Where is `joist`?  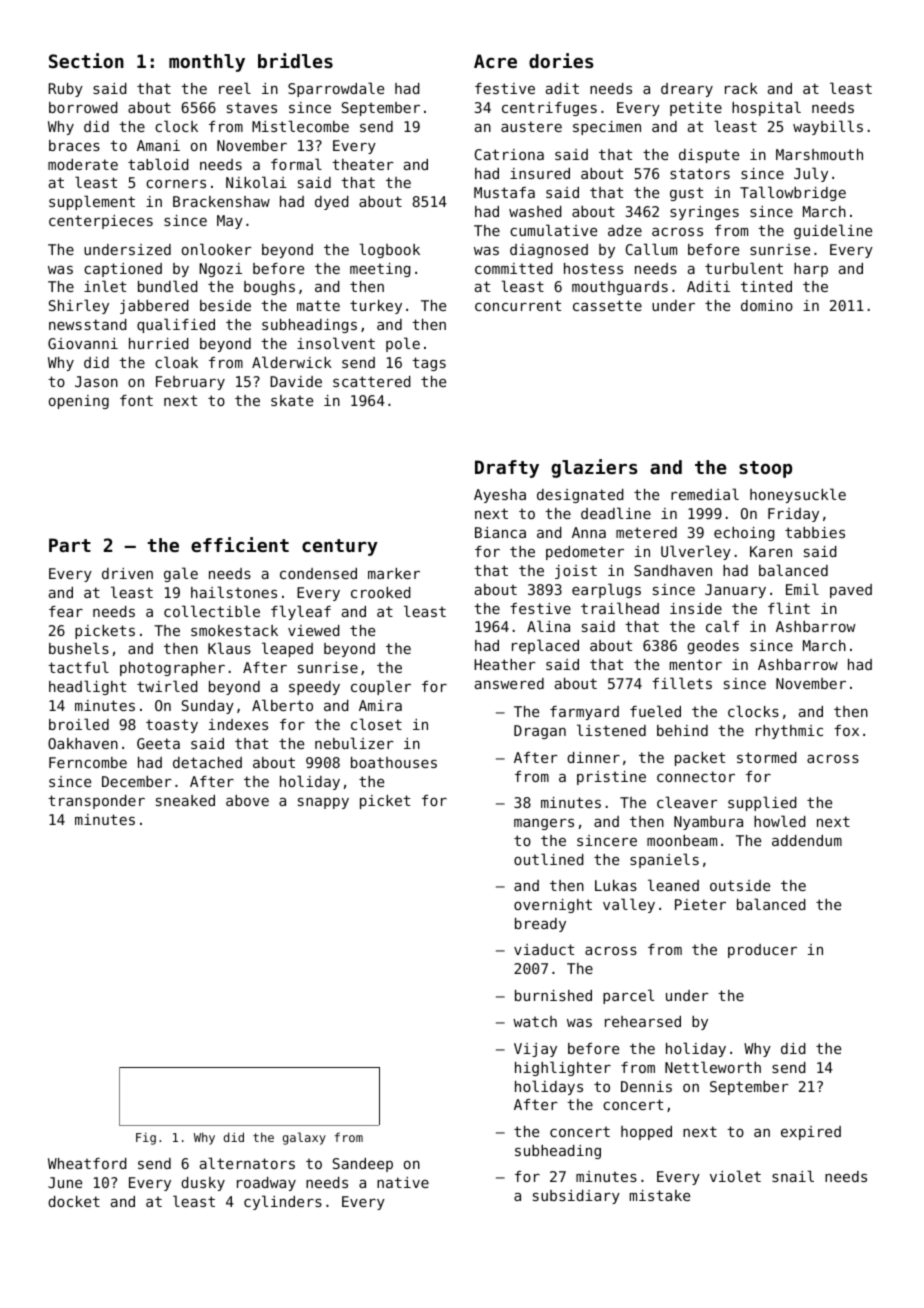 joist is located at coordinates (576, 572).
